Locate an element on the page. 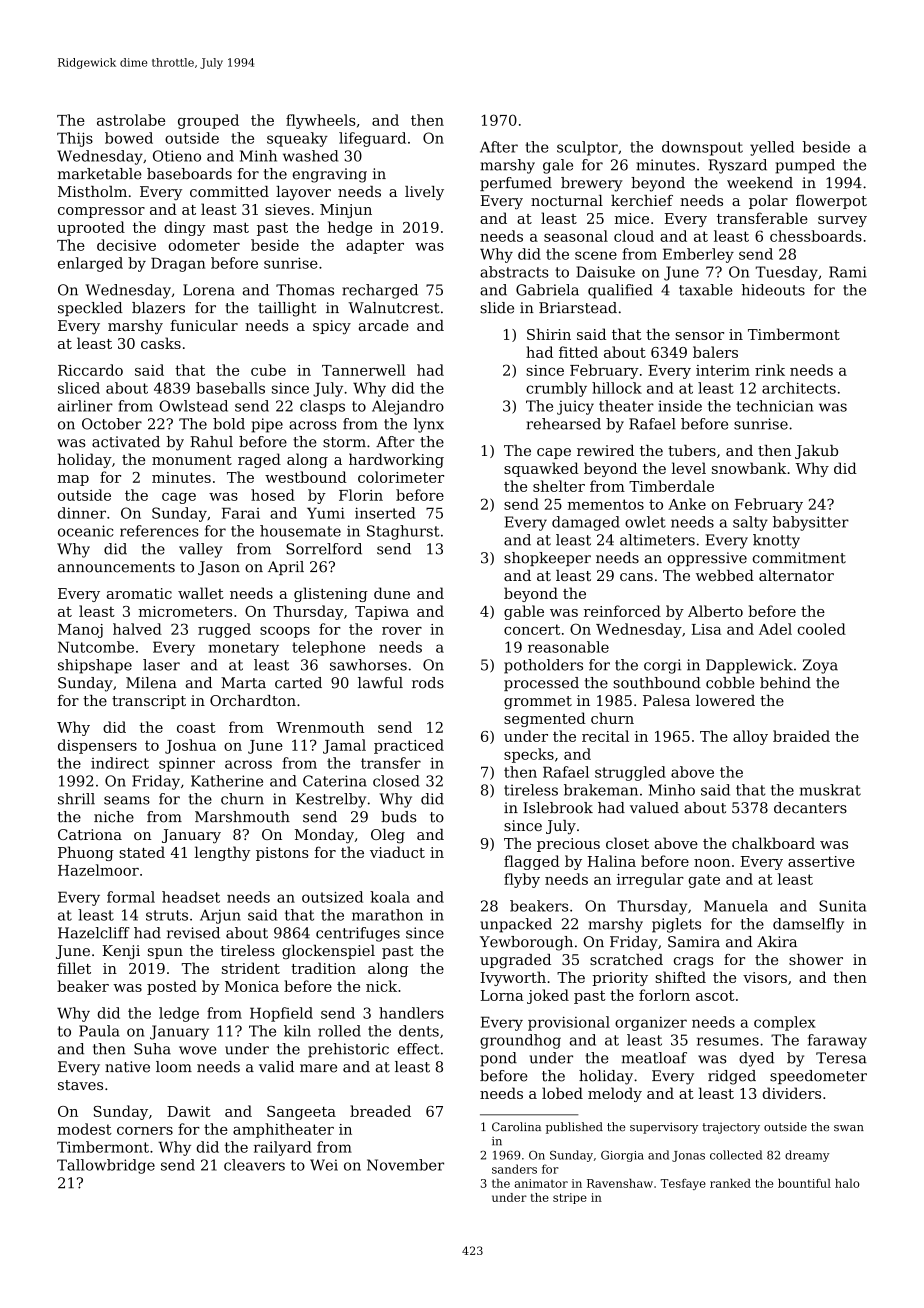 Image resolution: width=924 pixels, height=1308 pixels. Jakub is located at coordinates (816, 452).
